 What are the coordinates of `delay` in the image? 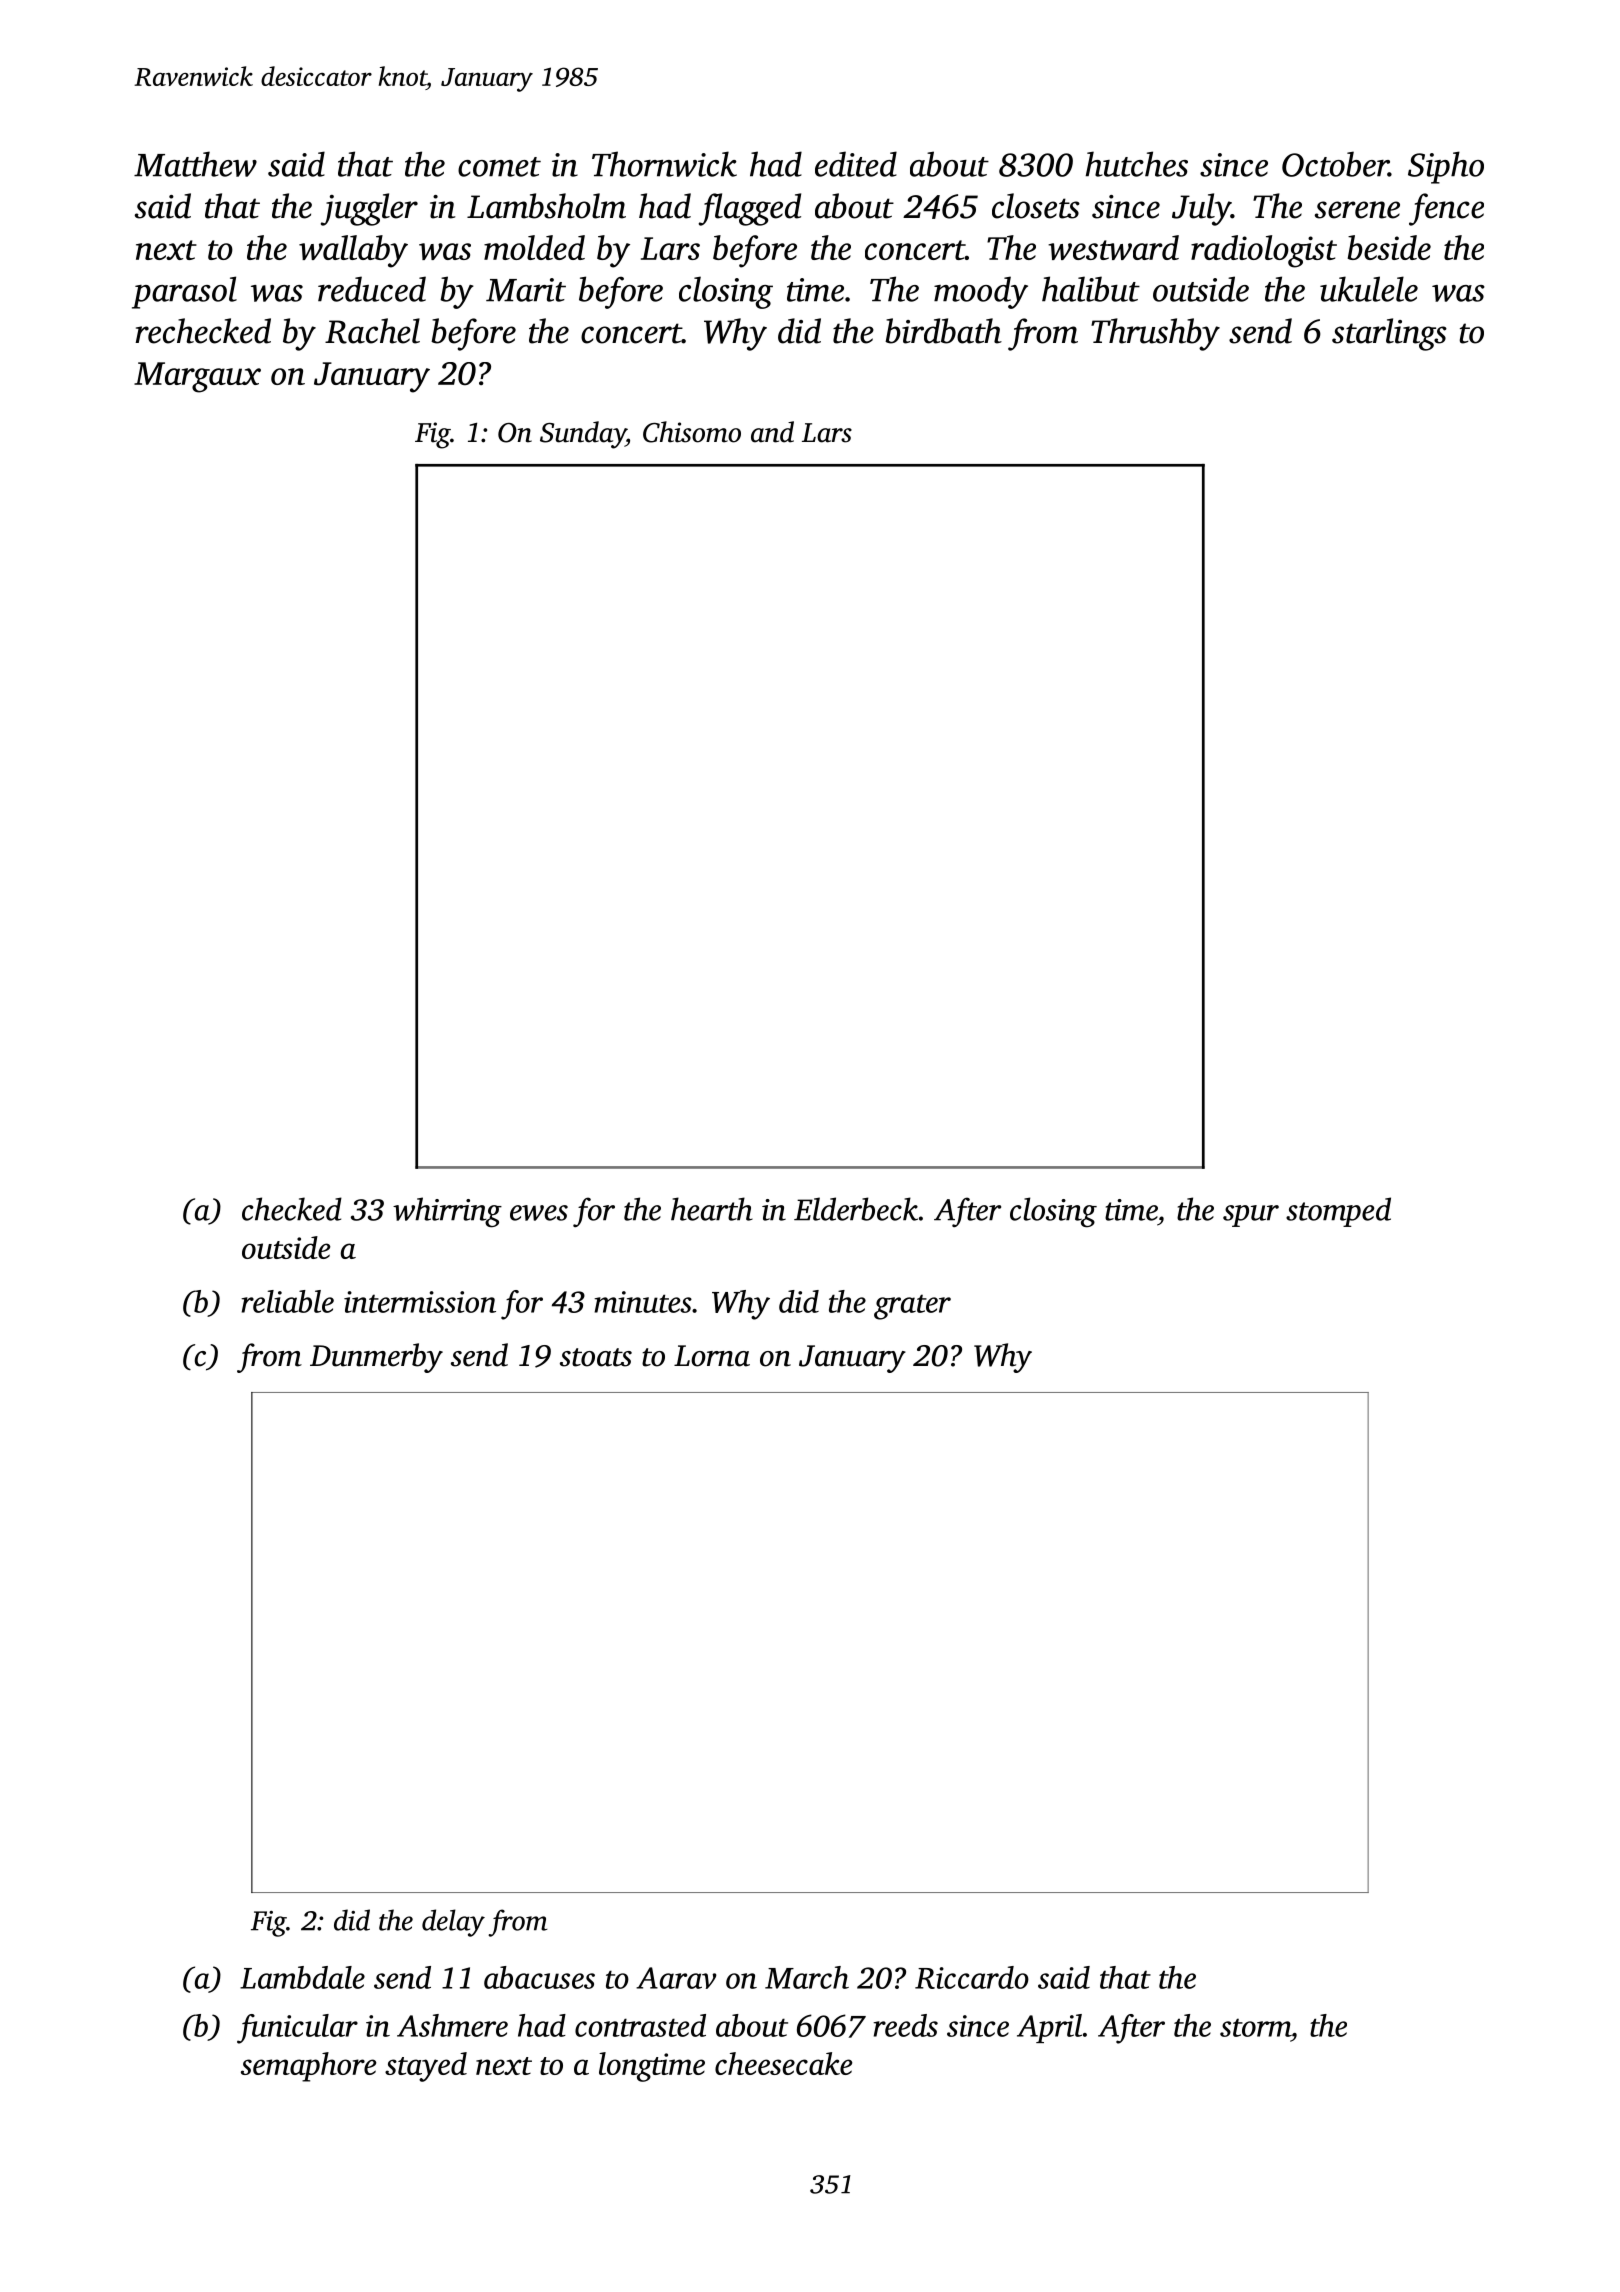 It's located at (453, 1923).
